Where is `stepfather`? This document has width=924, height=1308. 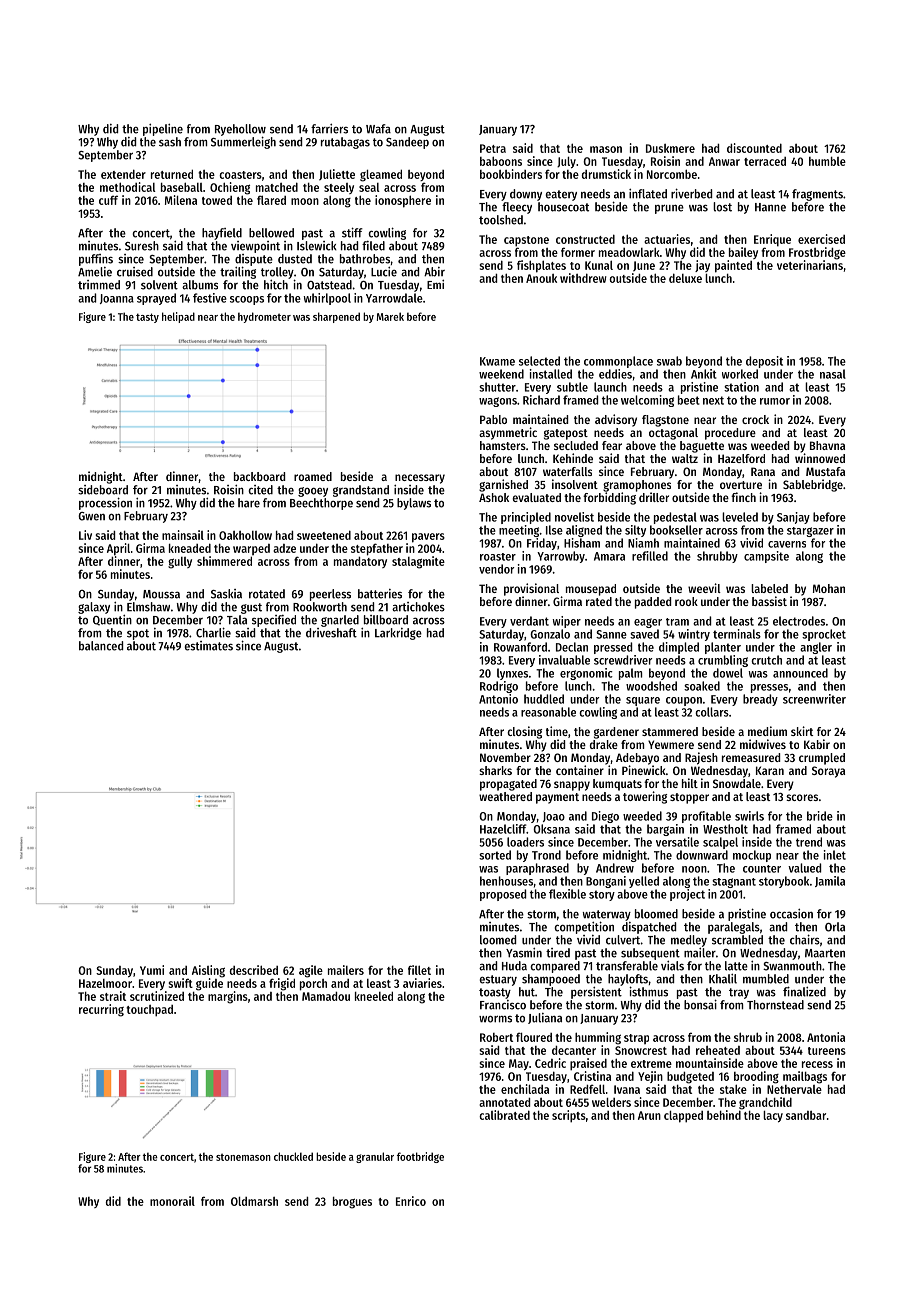
stepfather is located at coordinates (377, 549).
